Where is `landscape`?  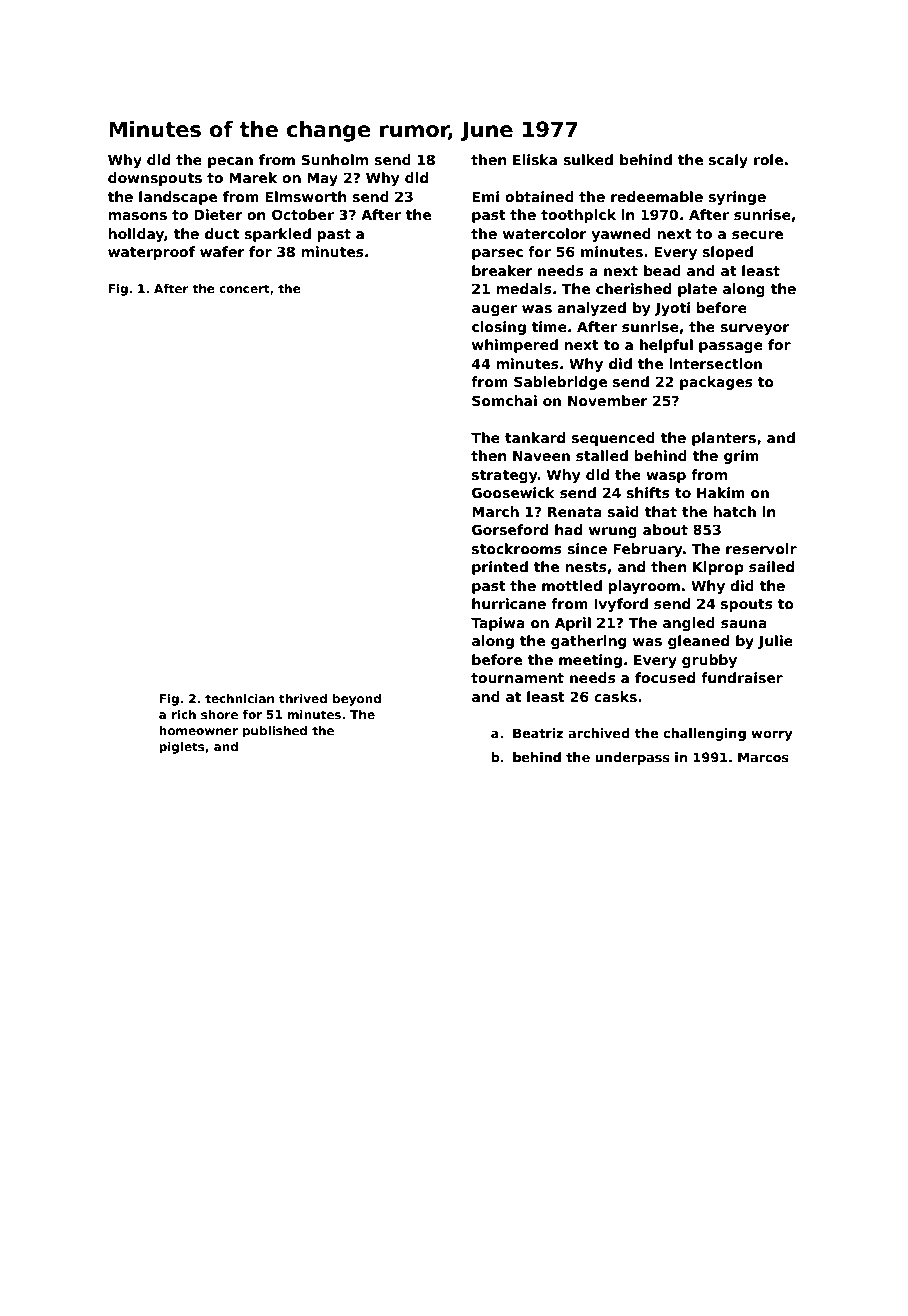
landscape is located at coordinates (178, 198).
